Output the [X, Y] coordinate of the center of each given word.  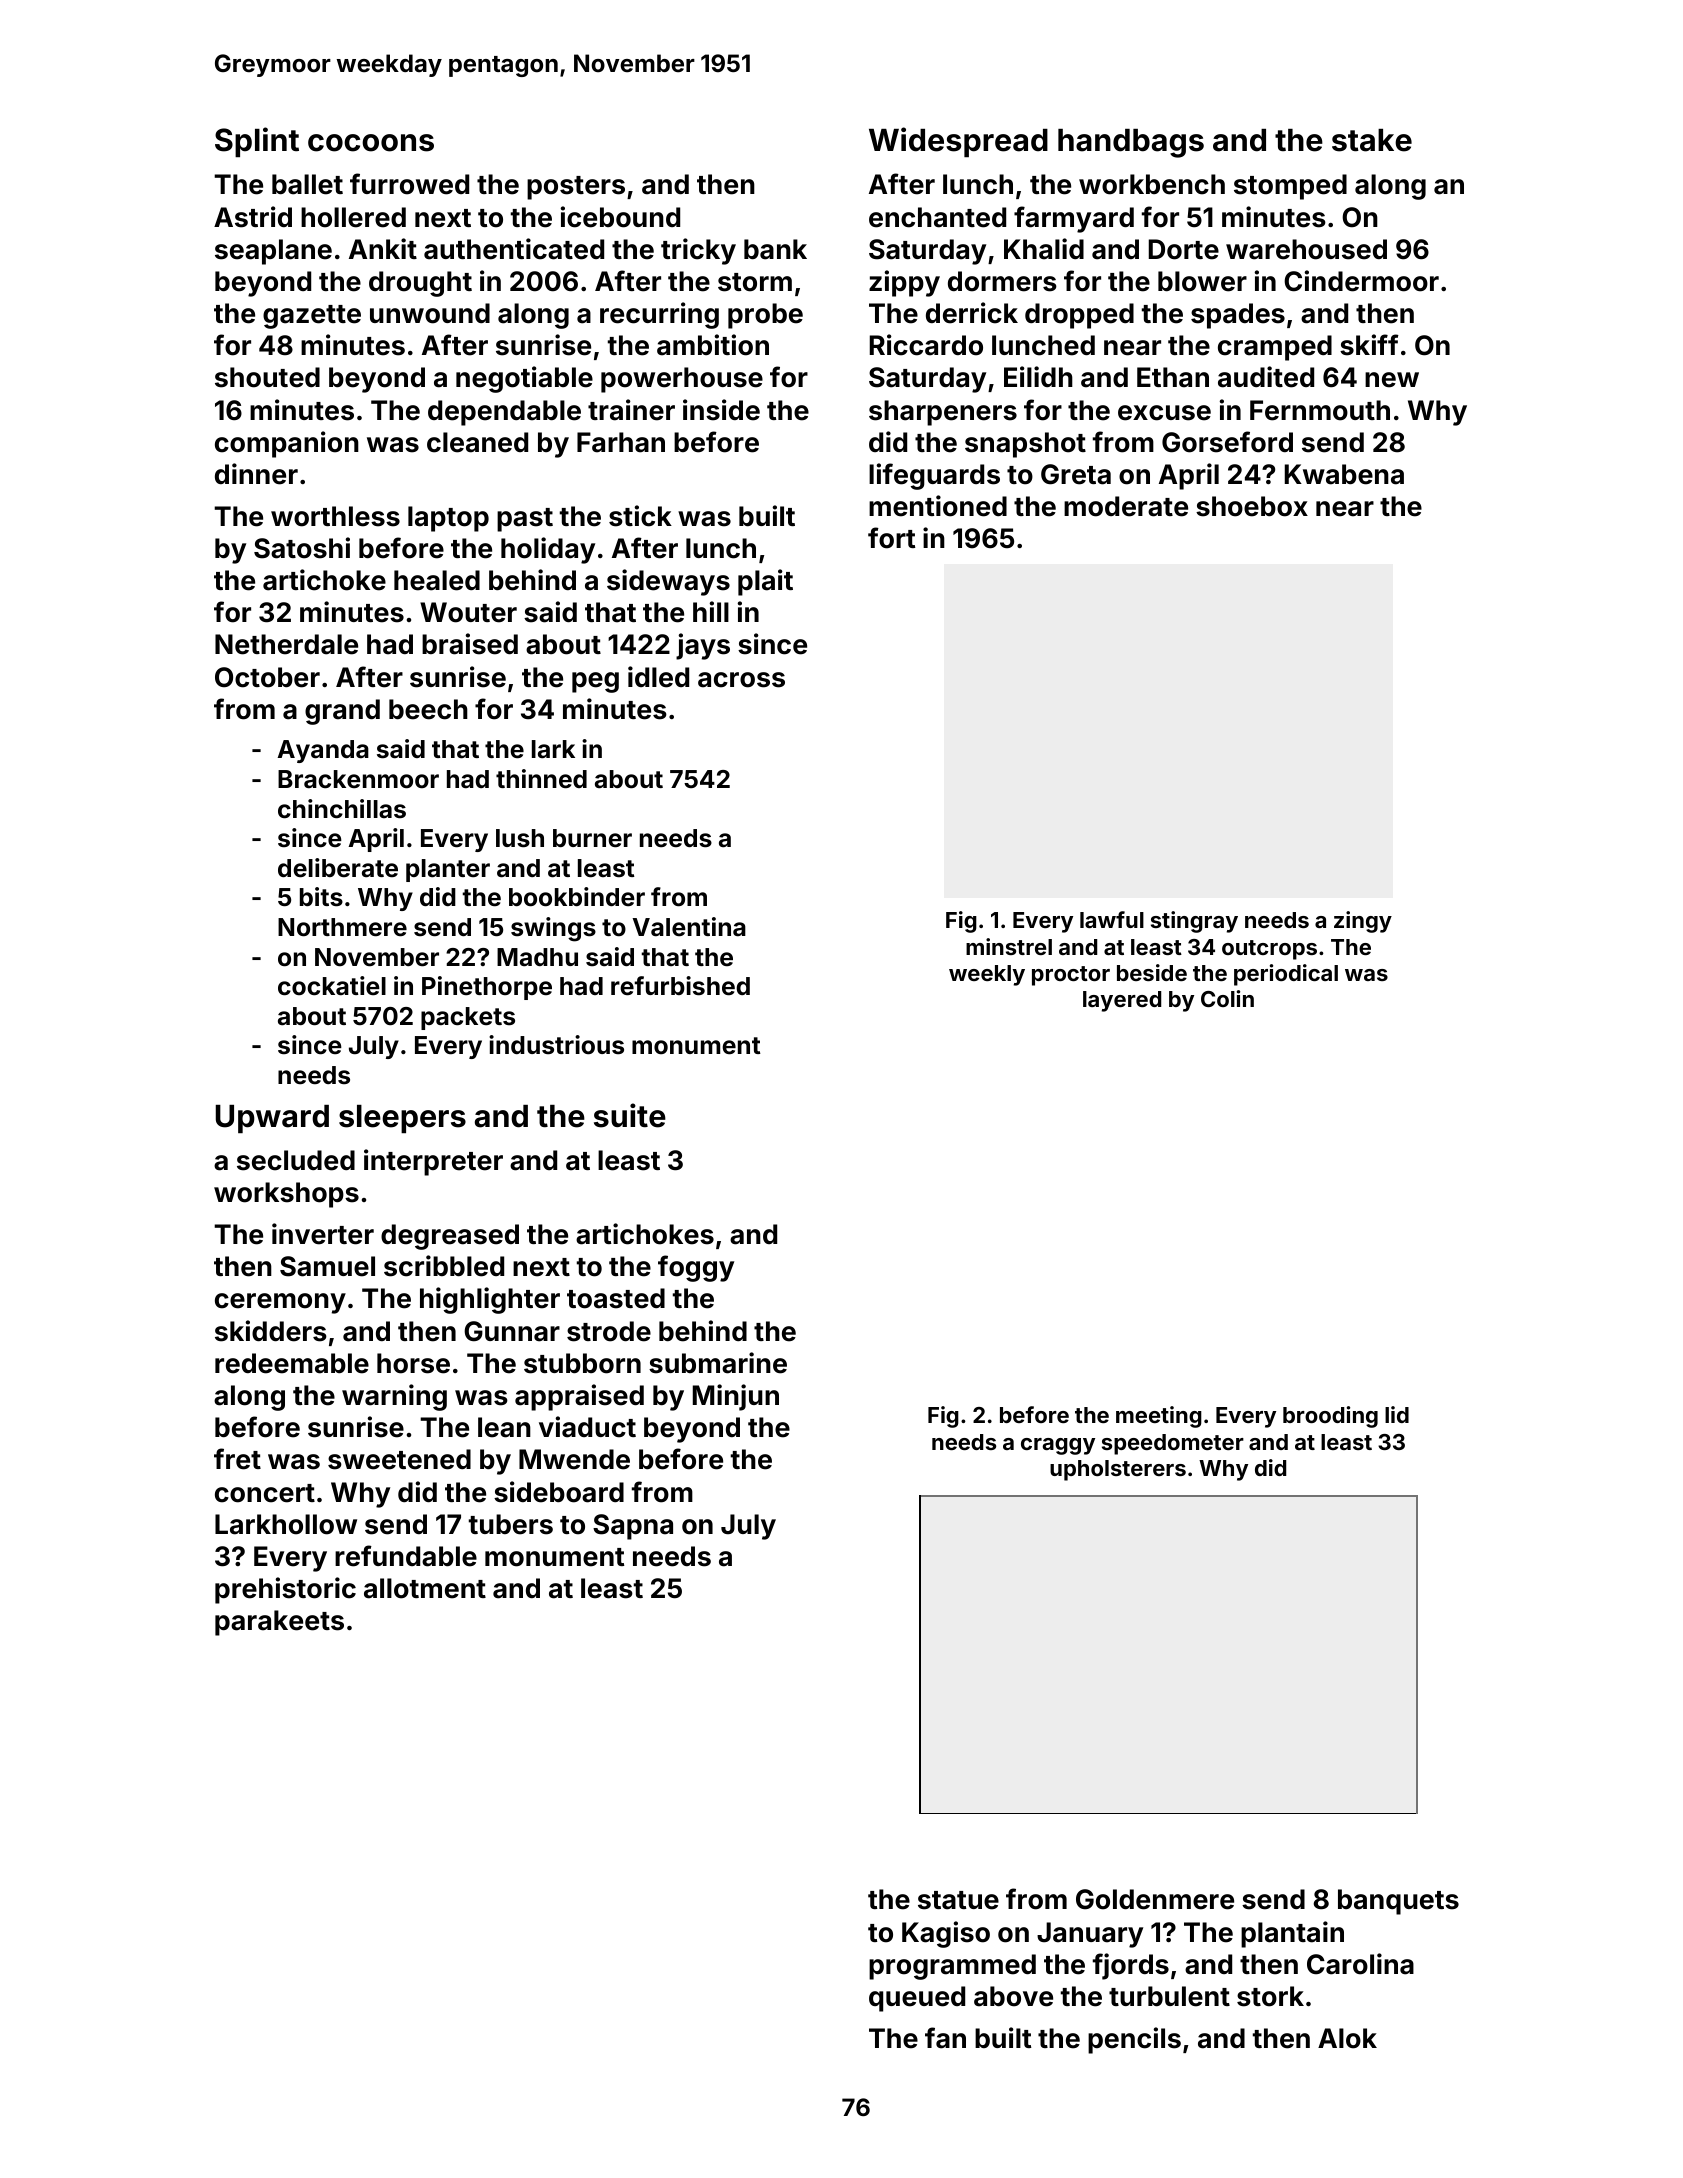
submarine [718, 1363]
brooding [1330, 1417]
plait [765, 582]
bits [321, 897]
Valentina [689, 927]
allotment [425, 1588]
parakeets [279, 1623]
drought [420, 284]
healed [437, 580]
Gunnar [512, 1331]
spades [1238, 316]
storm [755, 282]
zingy [1363, 922]
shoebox [1252, 506]
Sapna [633, 1527]
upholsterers [1118, 1470]
